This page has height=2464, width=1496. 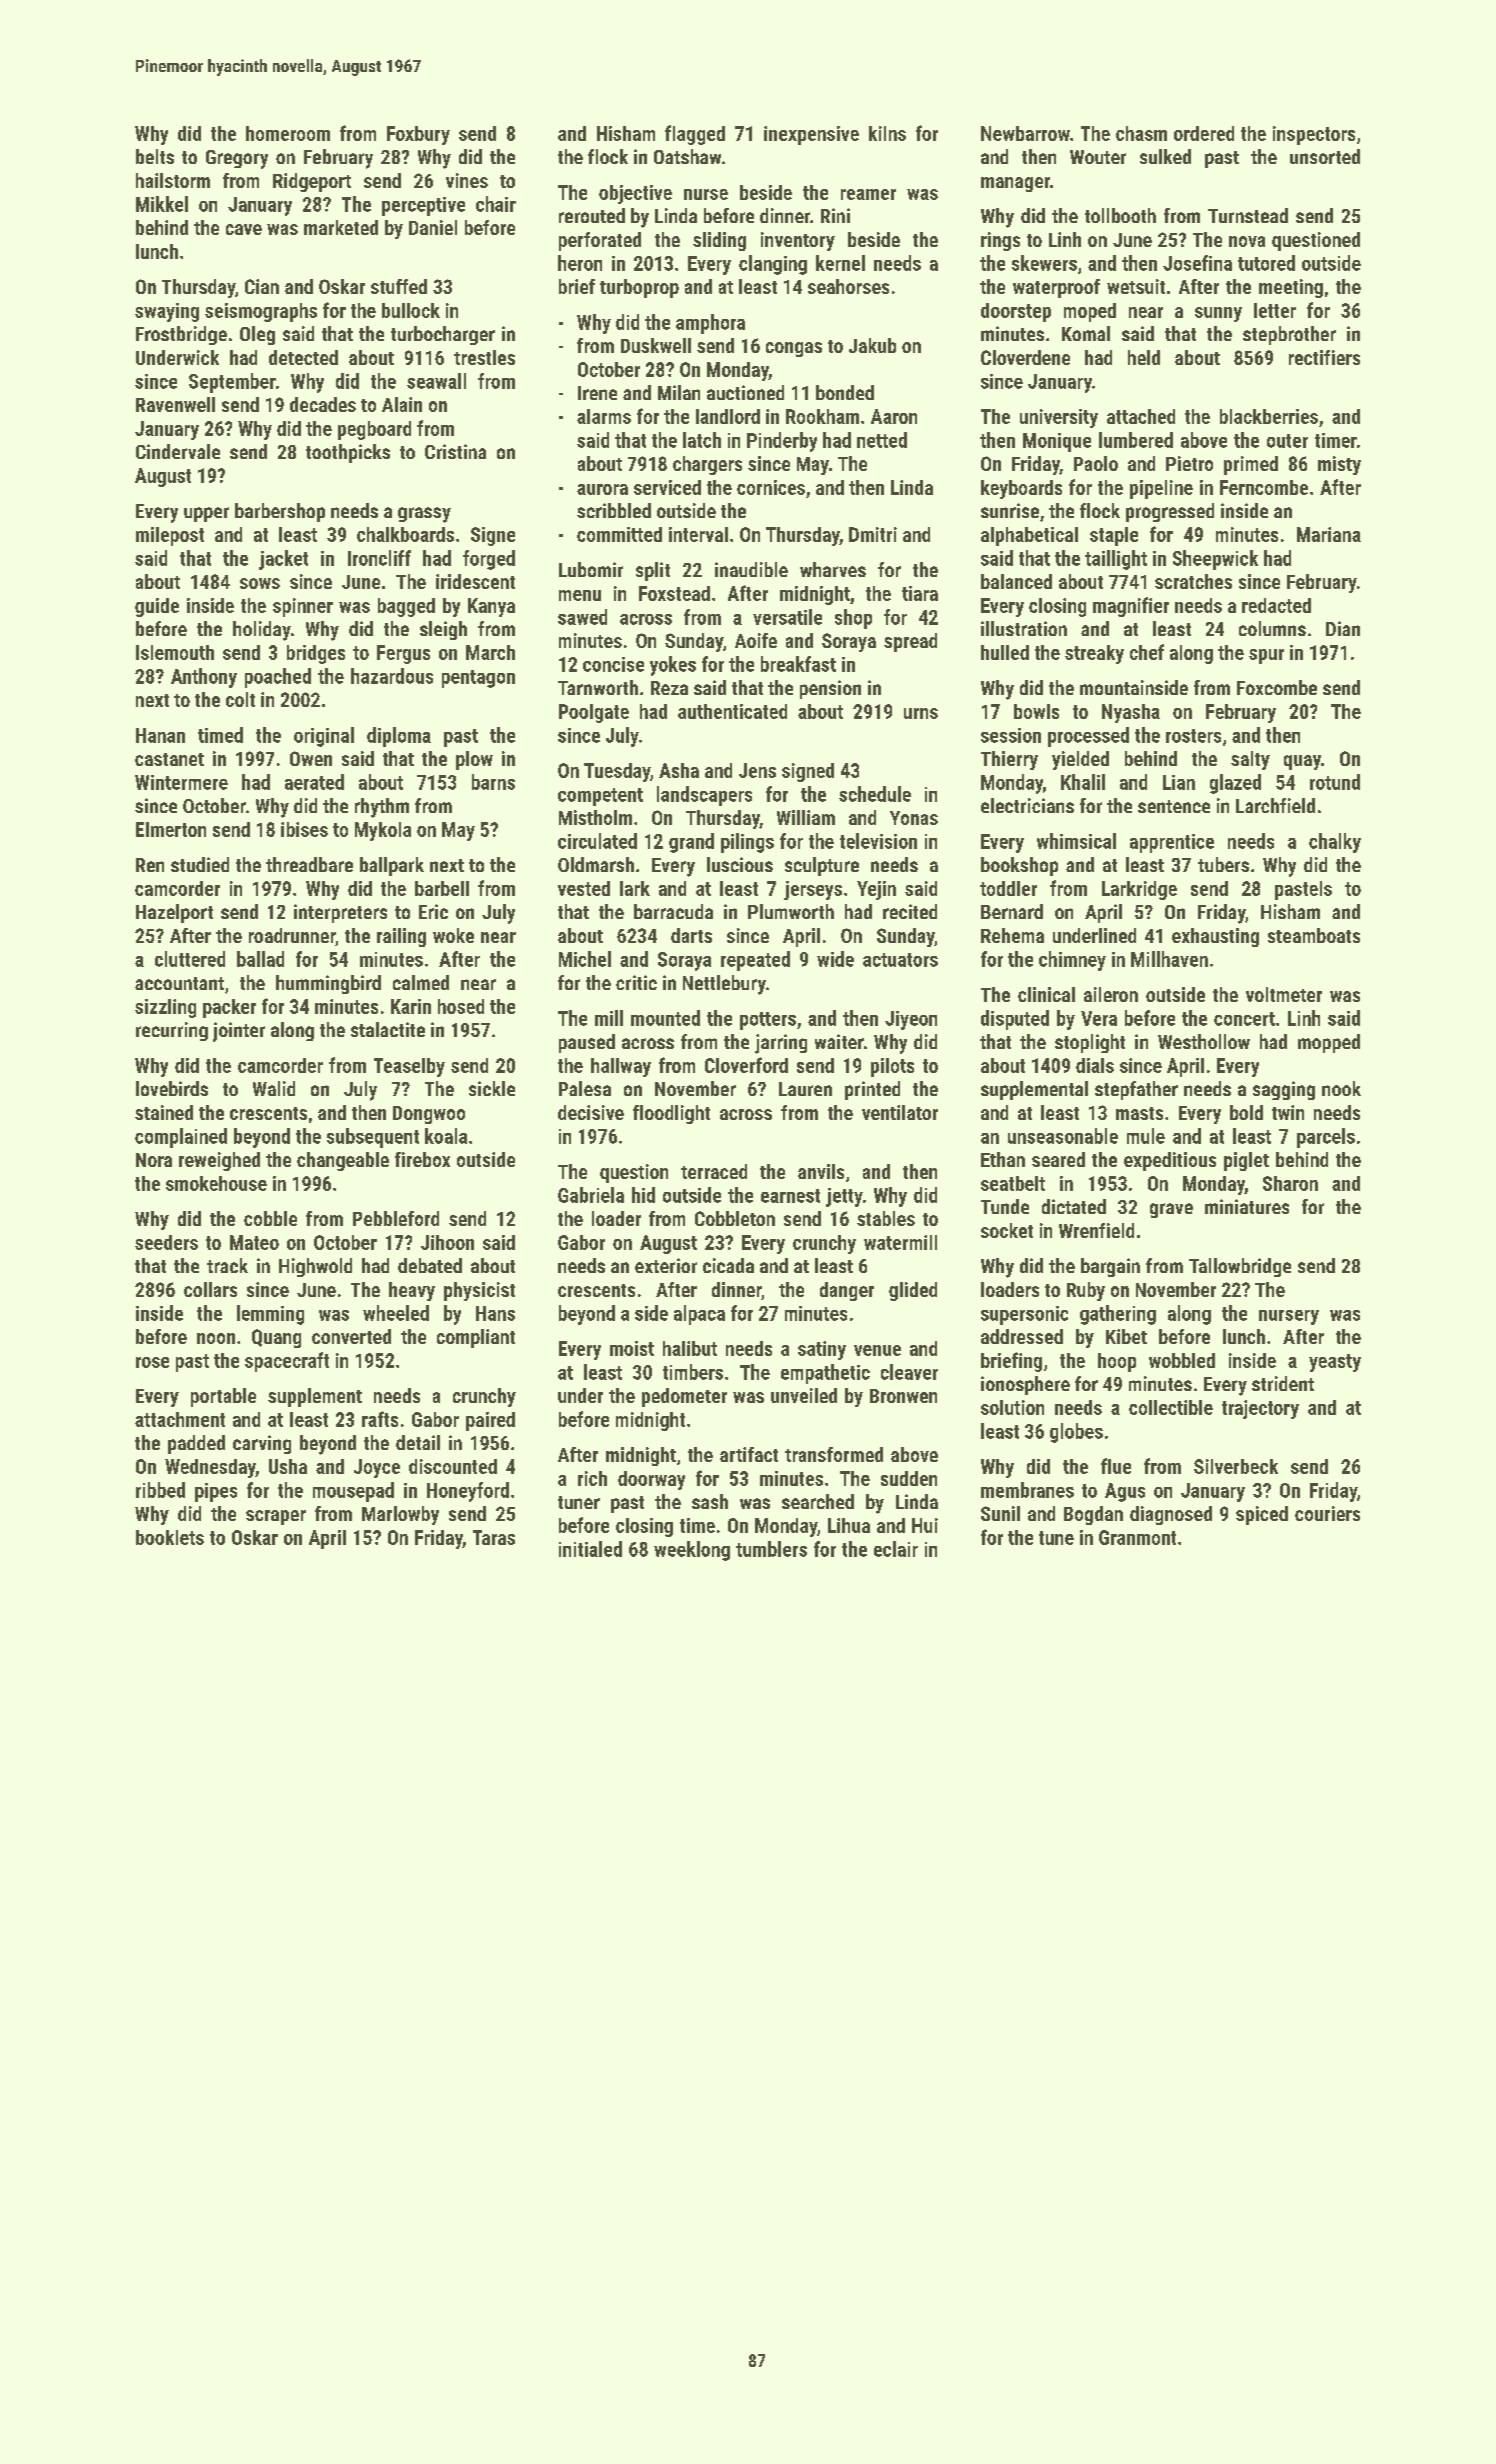 I want to click on transformed, so click(x=834, y=1454).
